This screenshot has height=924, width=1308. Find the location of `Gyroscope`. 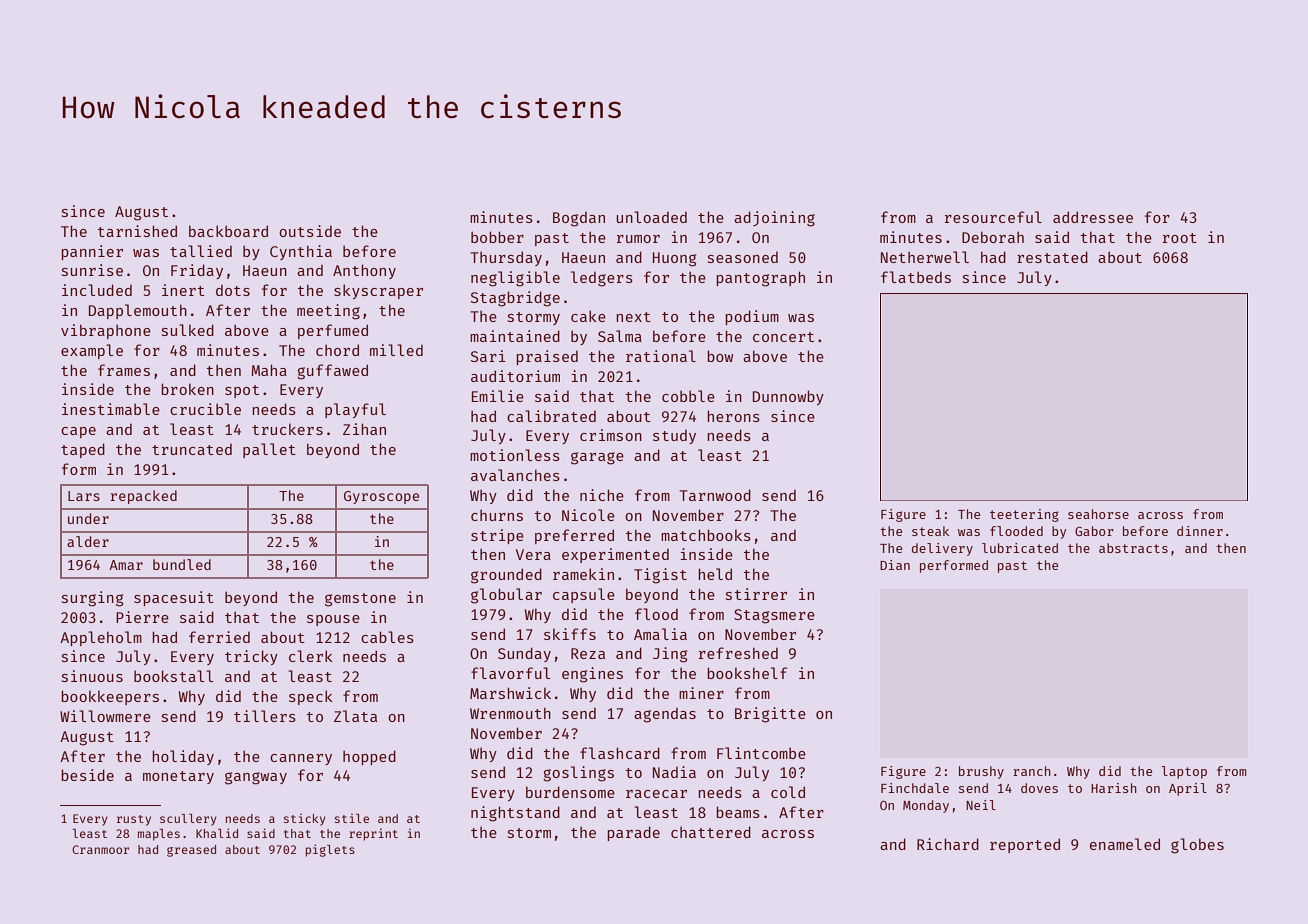

Gyroscope is located at coordinates (381, 497).
